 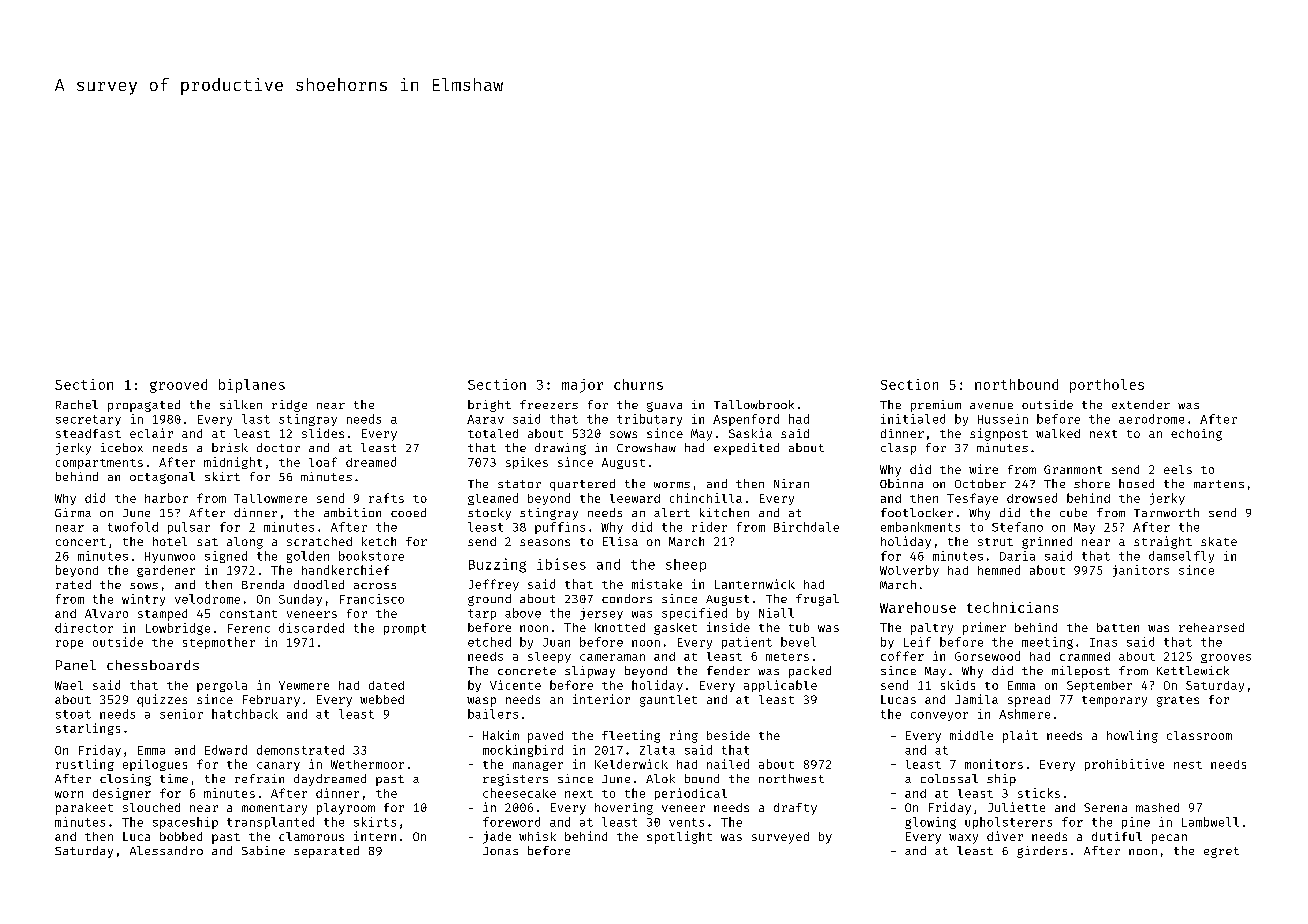 What do you see at coordinates (1196, 435) in the screenshot?
I see `echoing` at bounding box center [1196, 435].
